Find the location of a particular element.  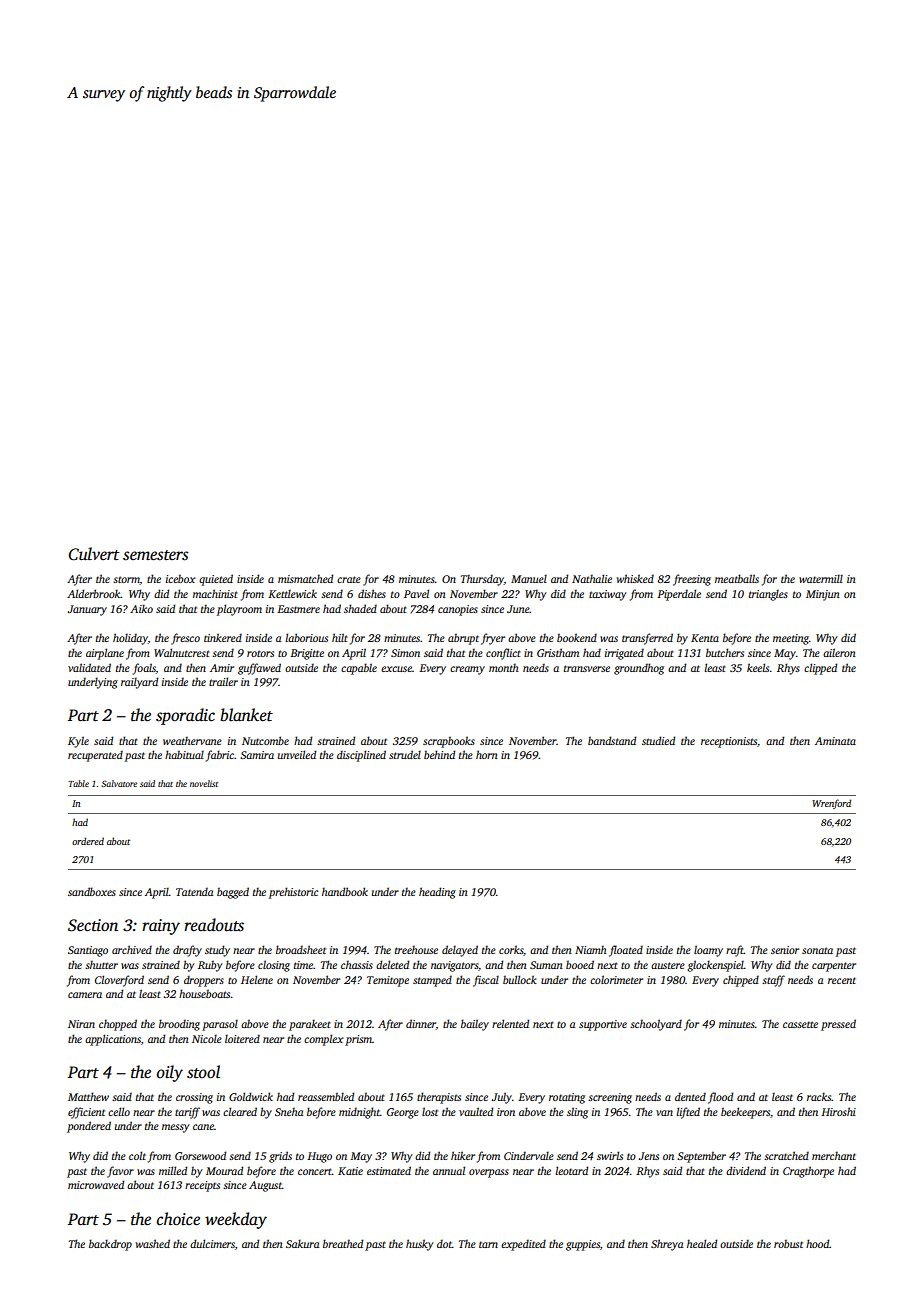

watermill is located at coordinates (821, 578).
